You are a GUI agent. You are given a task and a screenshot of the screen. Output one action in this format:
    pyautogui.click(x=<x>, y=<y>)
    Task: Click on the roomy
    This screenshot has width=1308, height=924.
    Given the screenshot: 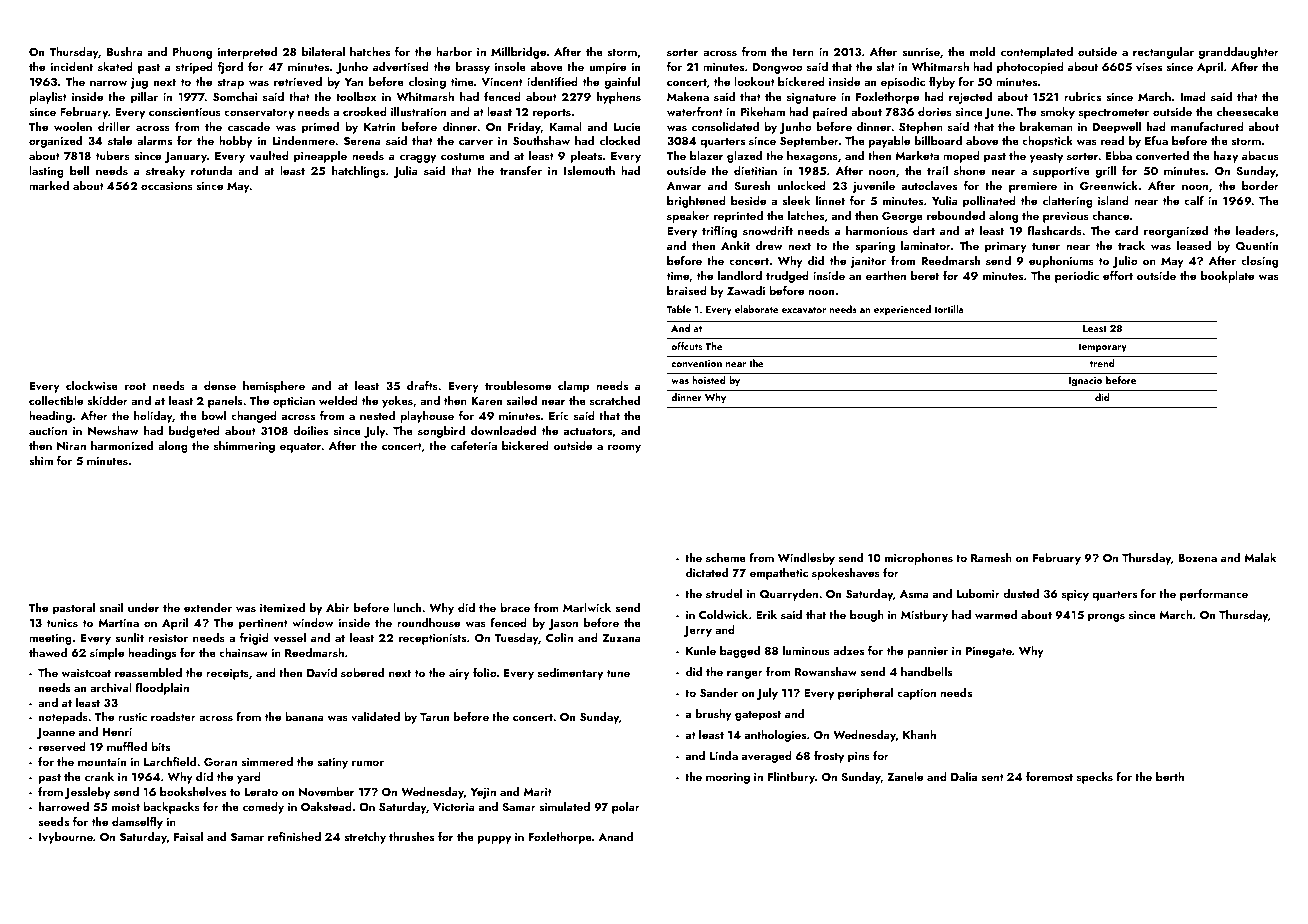 What is the action you would take?
    pyautogui.click(x=624, y=448)
